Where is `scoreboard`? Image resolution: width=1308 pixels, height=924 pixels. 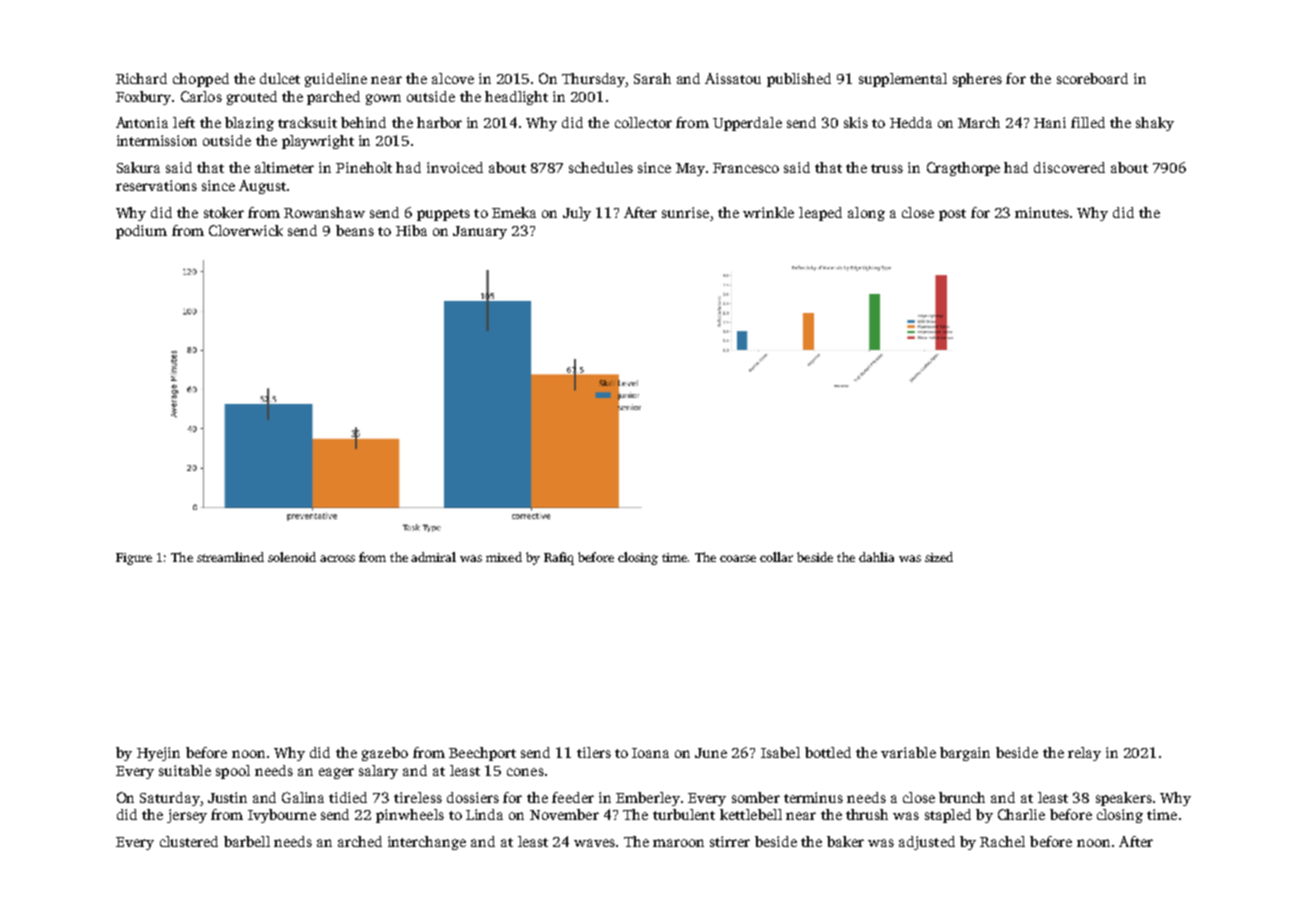
scoreboard is located at coordinates (1092, 78).
